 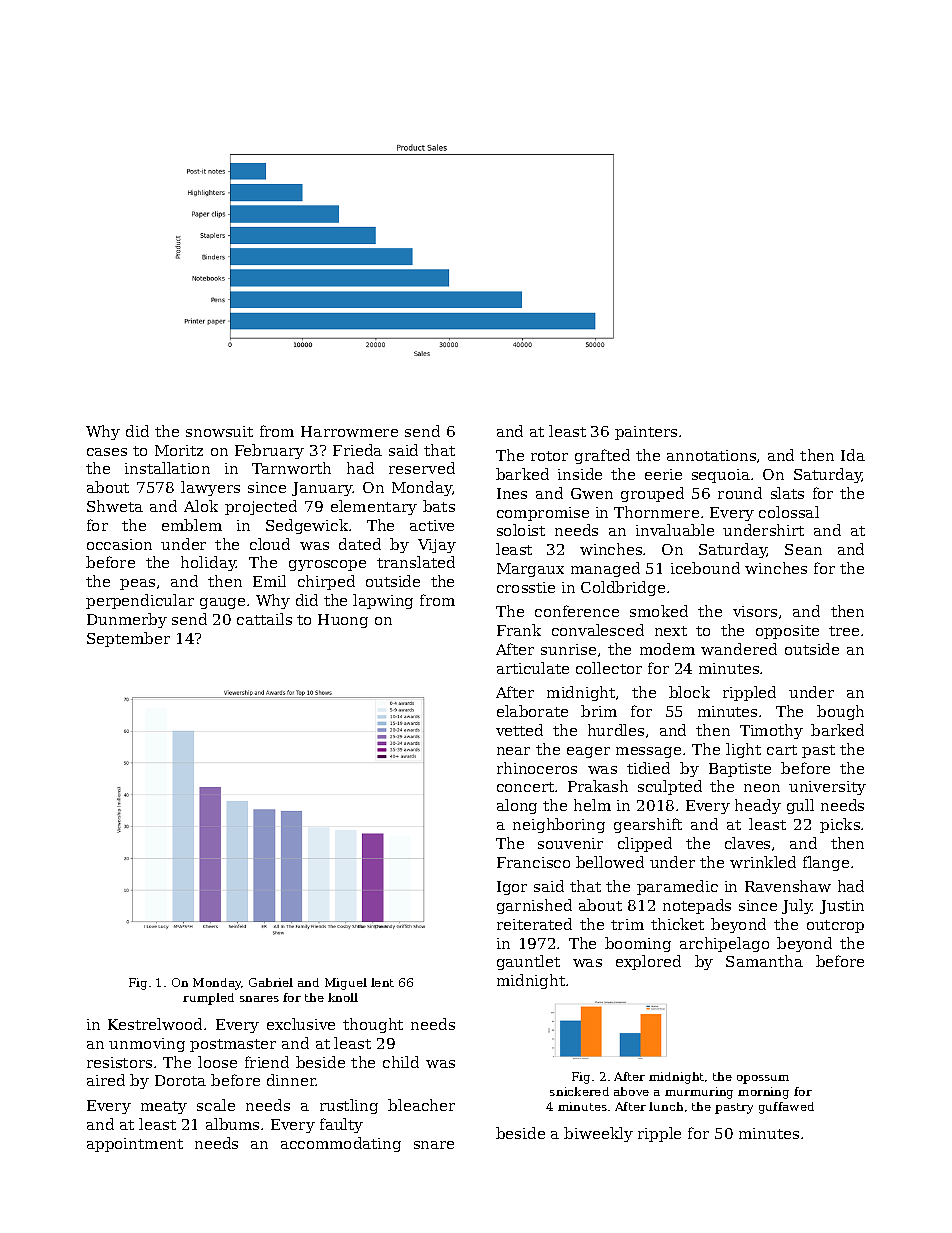 I want to click on Dunmerby, so click(x=127, y=620).
